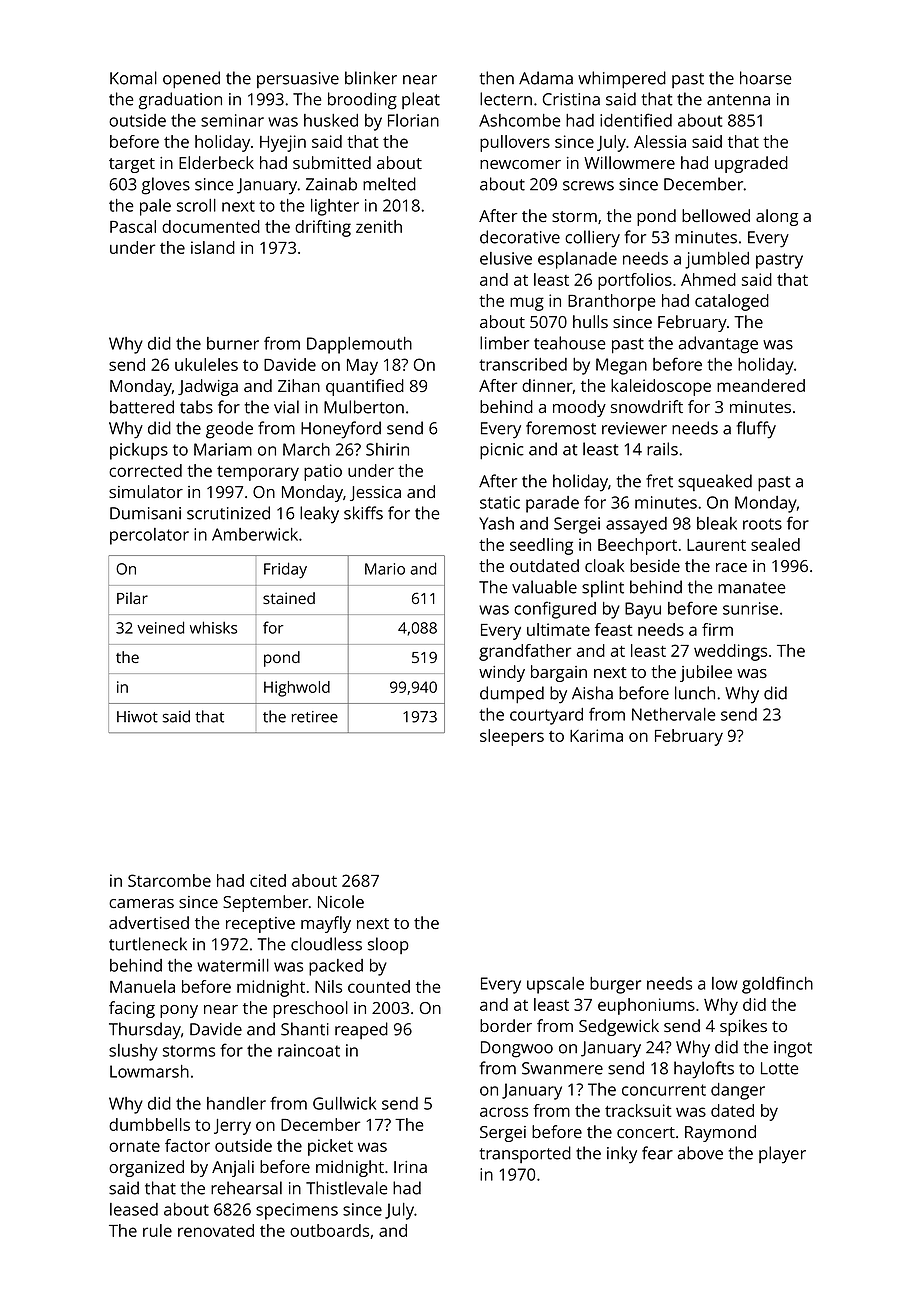 The width and height of the screenshot is (924, 1308). I want to click on scrutinized, so click(228, 513).
